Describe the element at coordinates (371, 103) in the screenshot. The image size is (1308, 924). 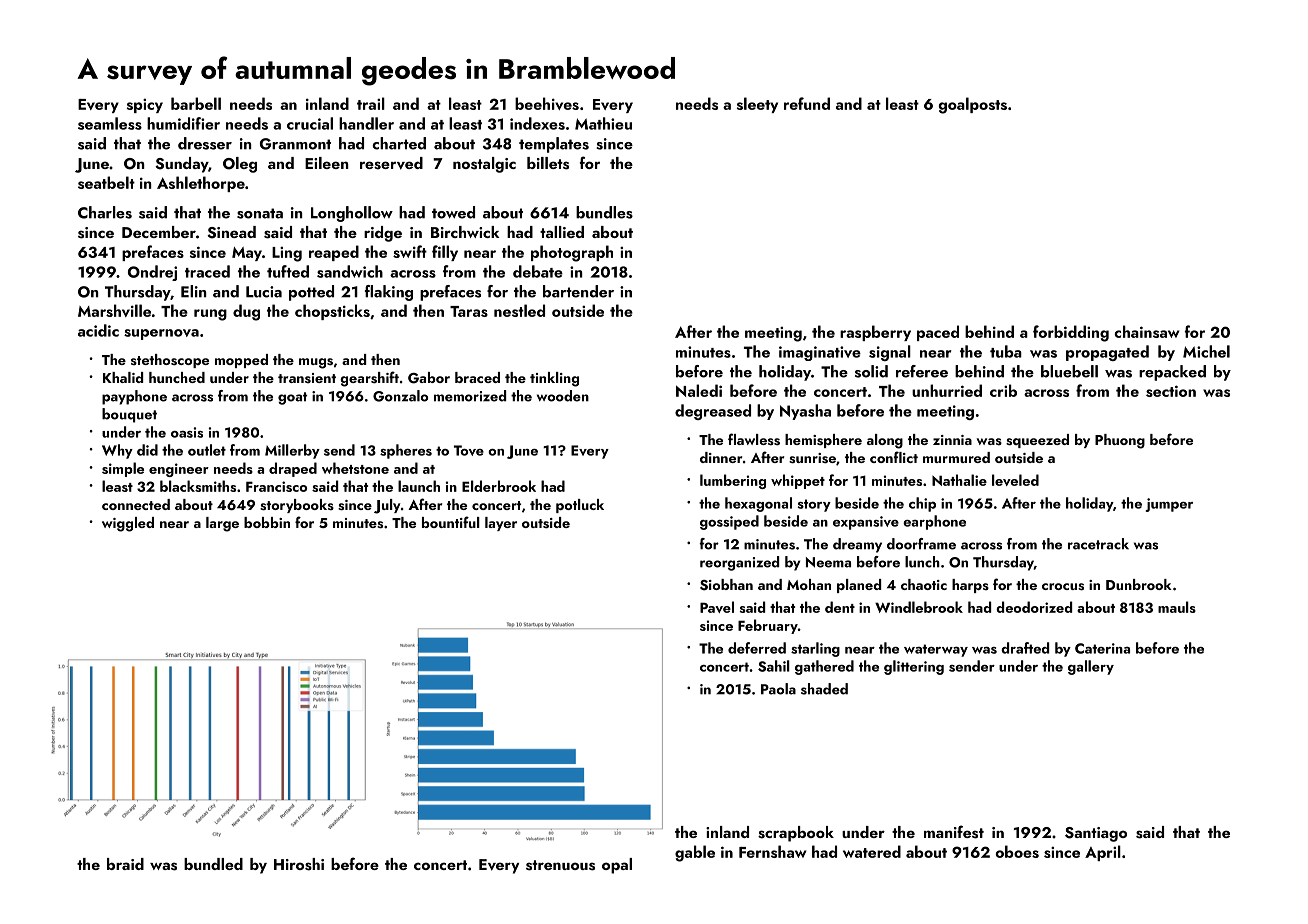
I see `trail` at that location.
